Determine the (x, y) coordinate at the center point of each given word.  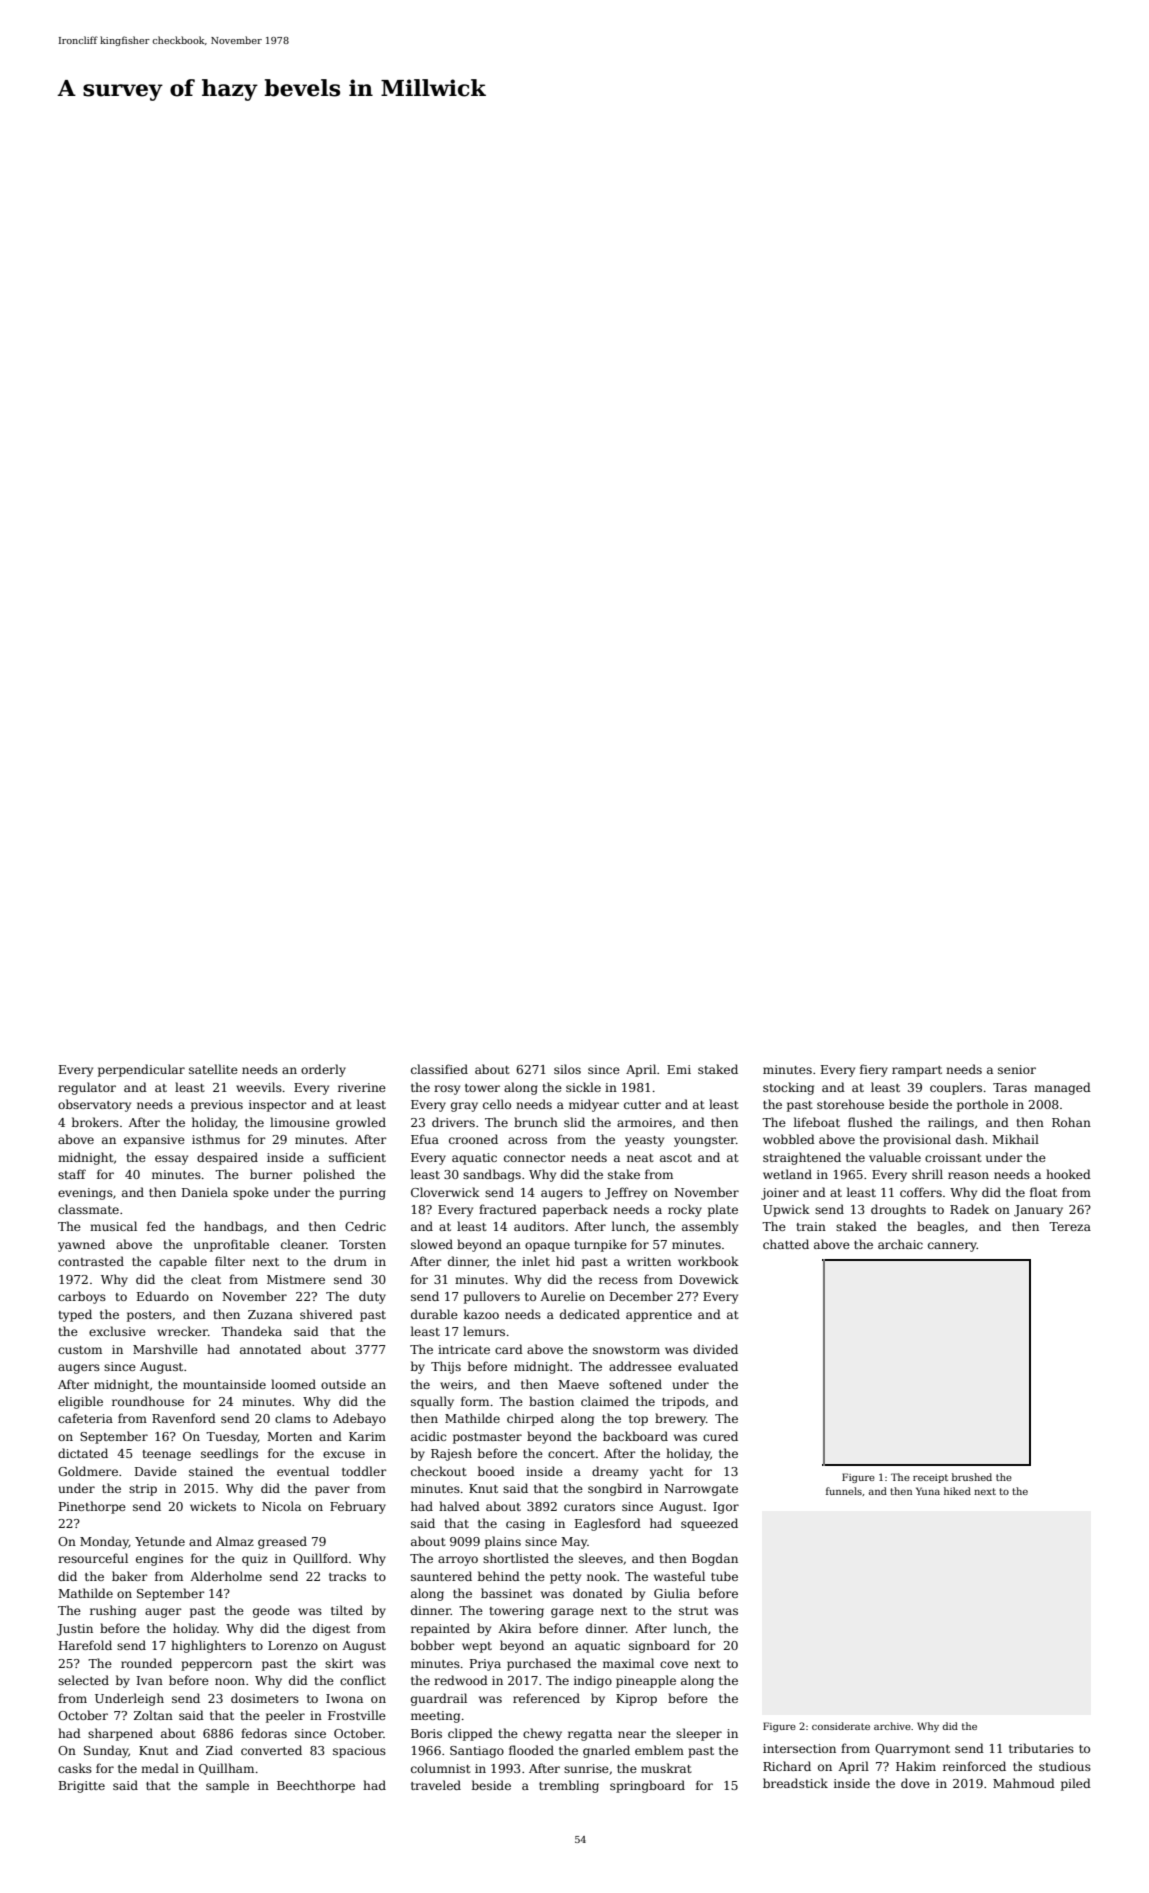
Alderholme (226, 1576)
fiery (874, 1070)
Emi (679, 1069)
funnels (844, 1491)
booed (496, 1471)
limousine (300, 1122)
